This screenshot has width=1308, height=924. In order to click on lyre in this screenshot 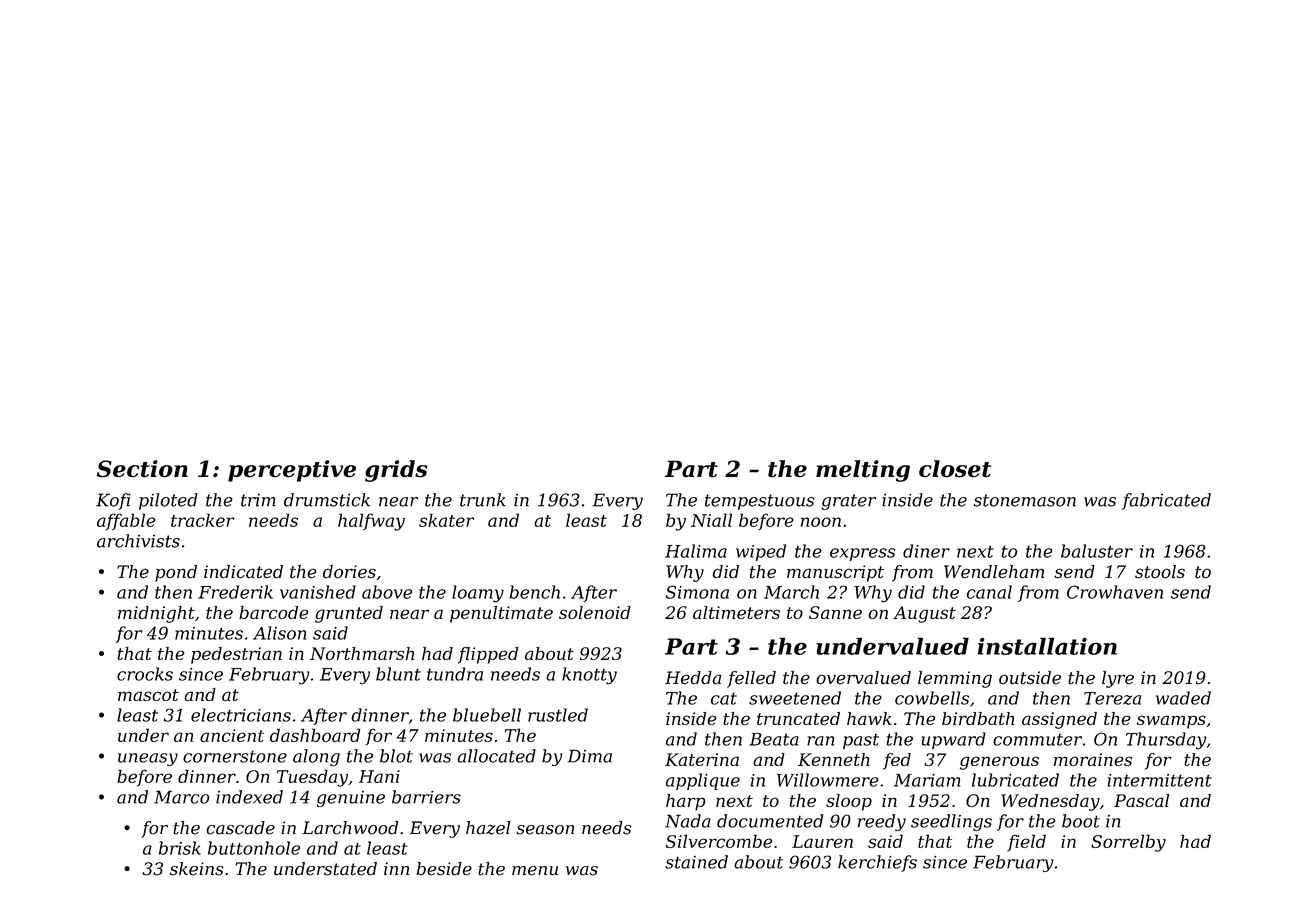, I will do `click(1118, 679)`.
